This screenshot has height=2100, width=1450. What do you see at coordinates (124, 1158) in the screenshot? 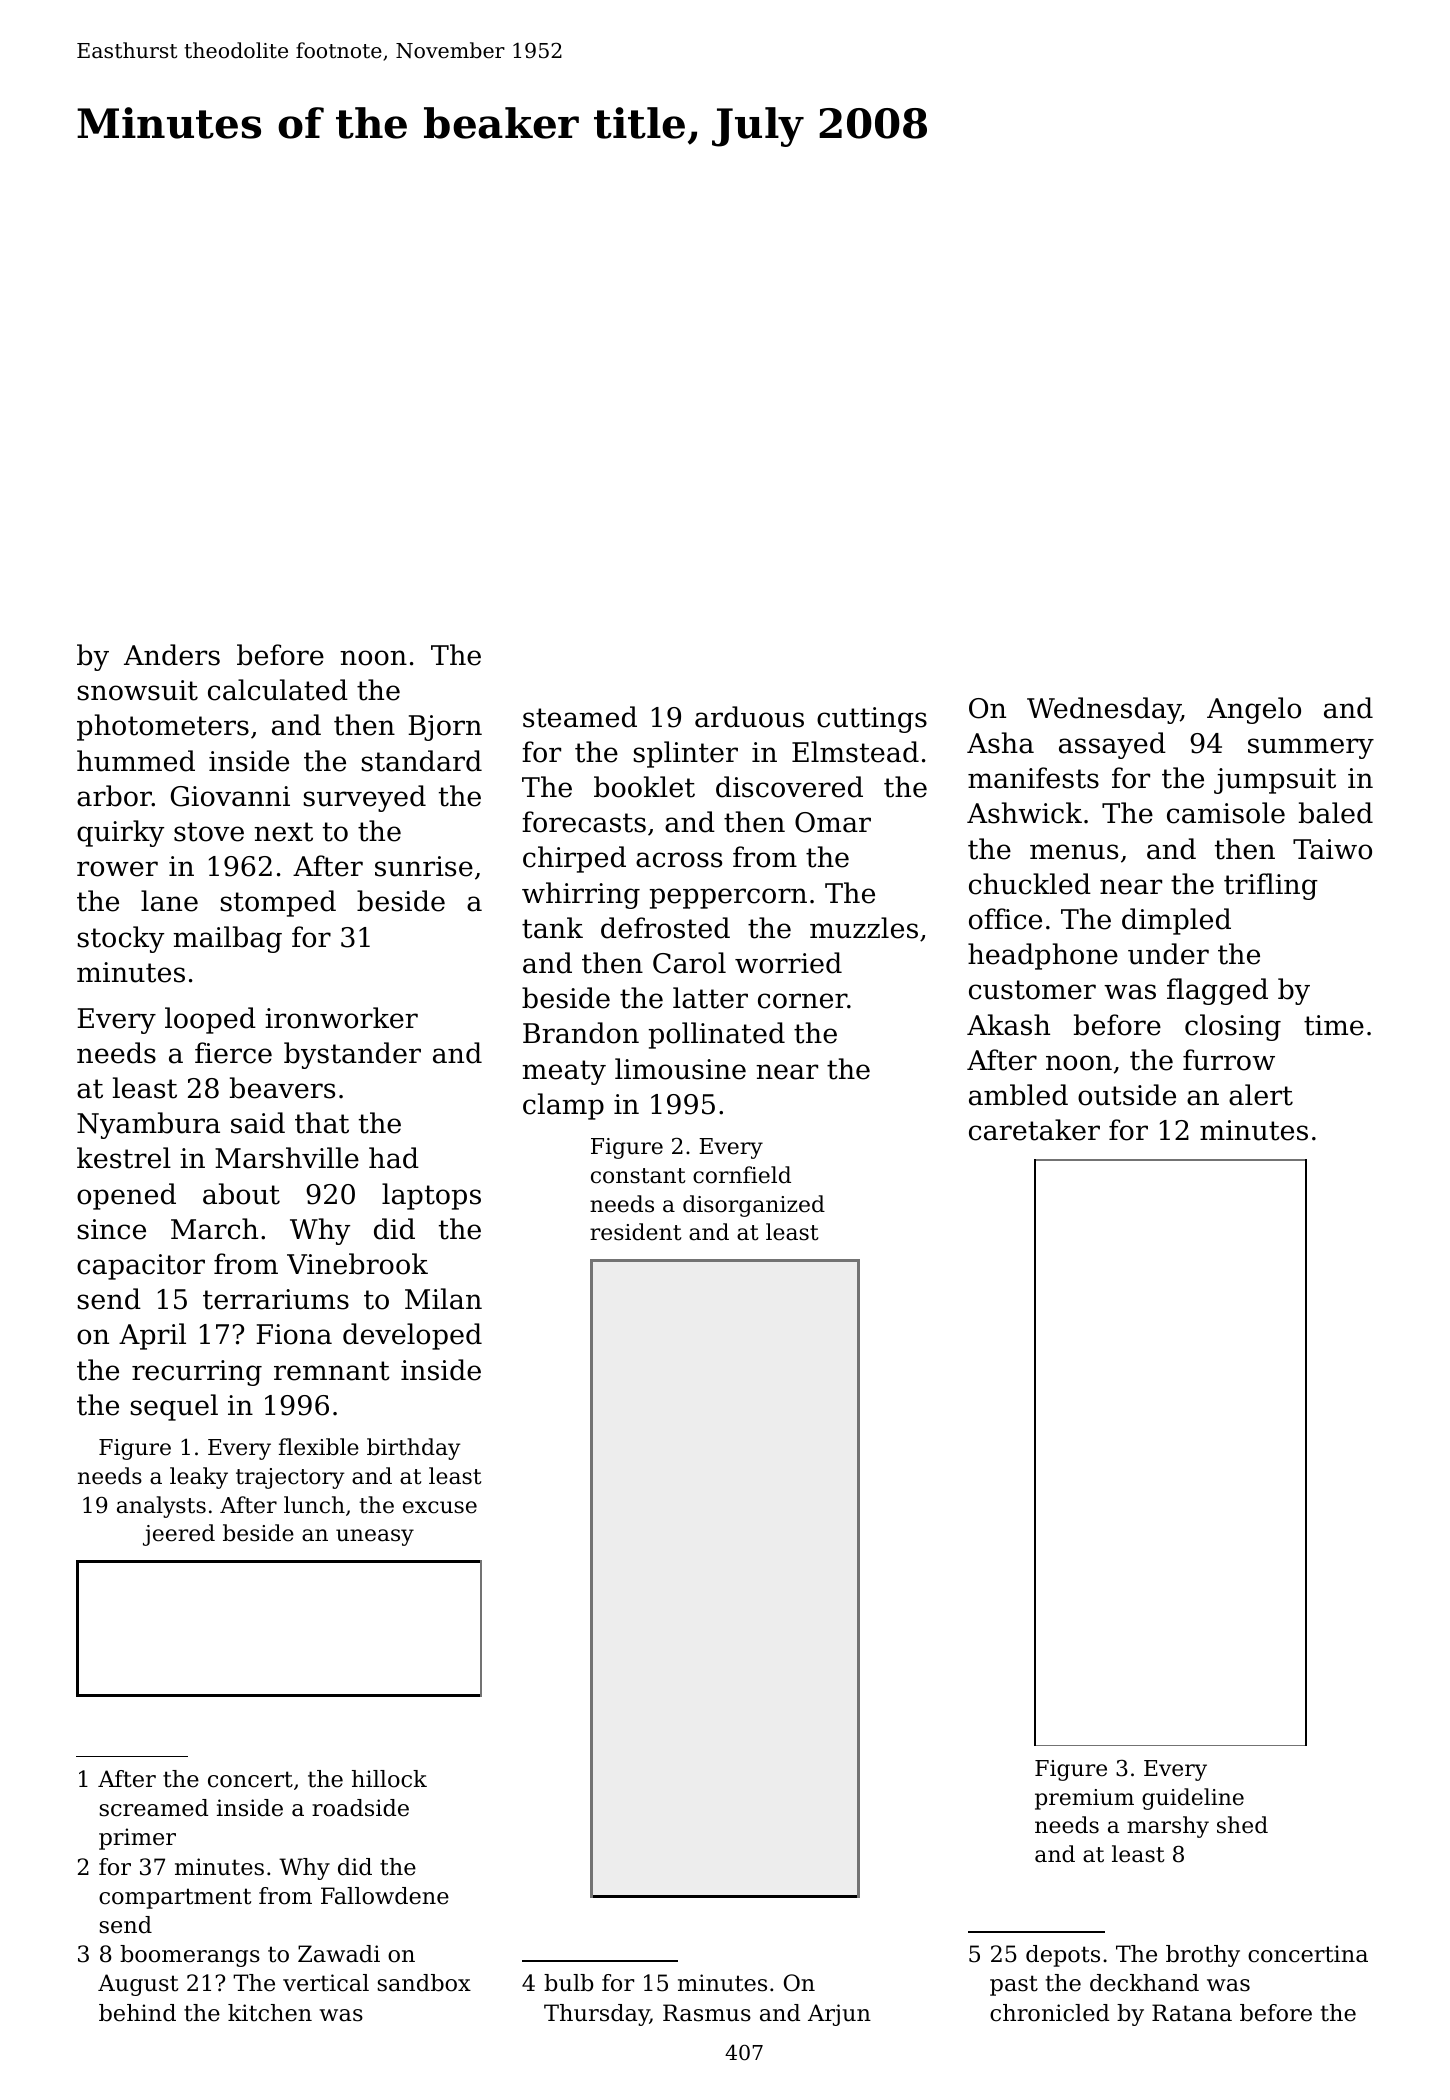
I see `kestrel` at bounding box center [124, 1158].
